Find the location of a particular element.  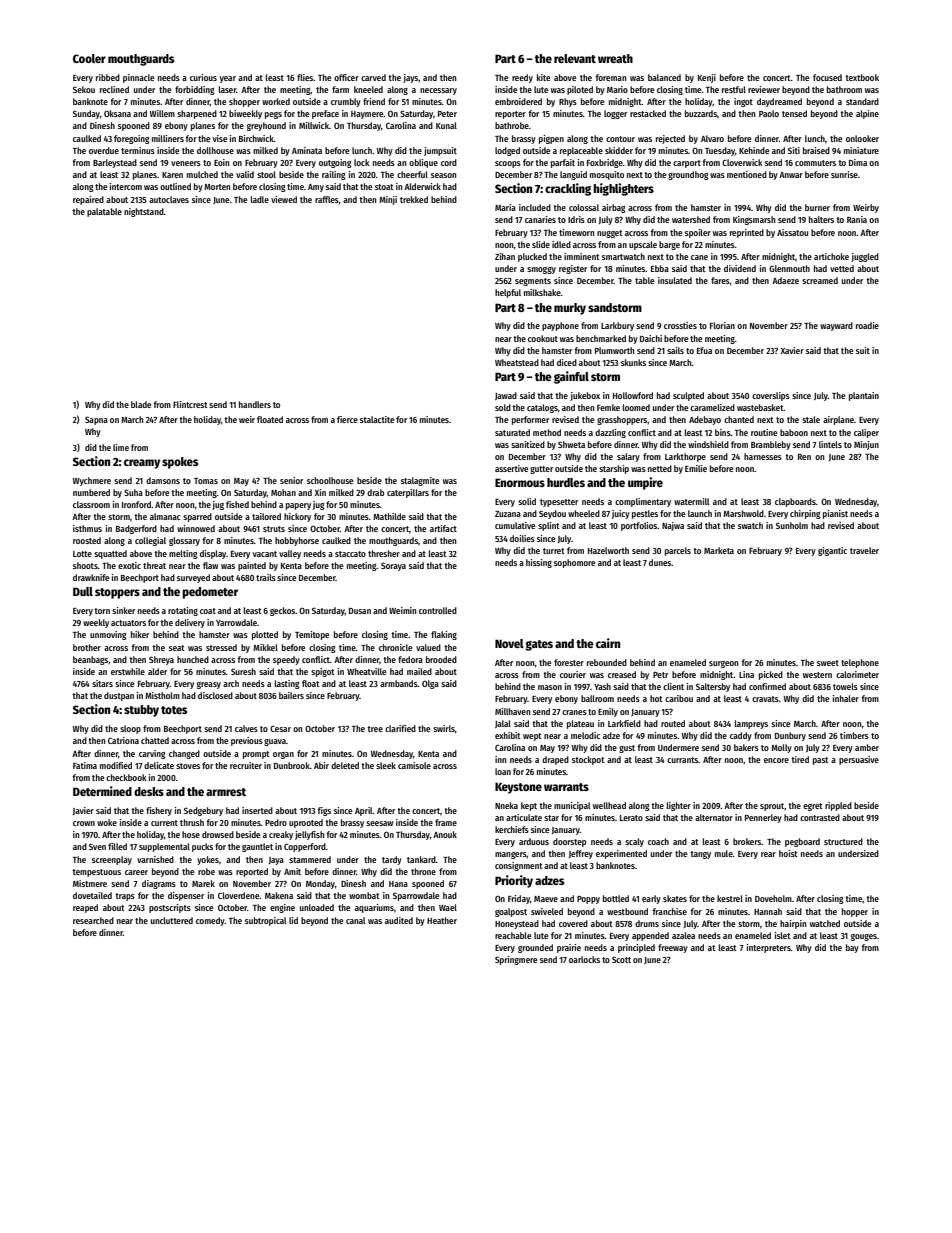

wept is located at coordinates (532, 737).
